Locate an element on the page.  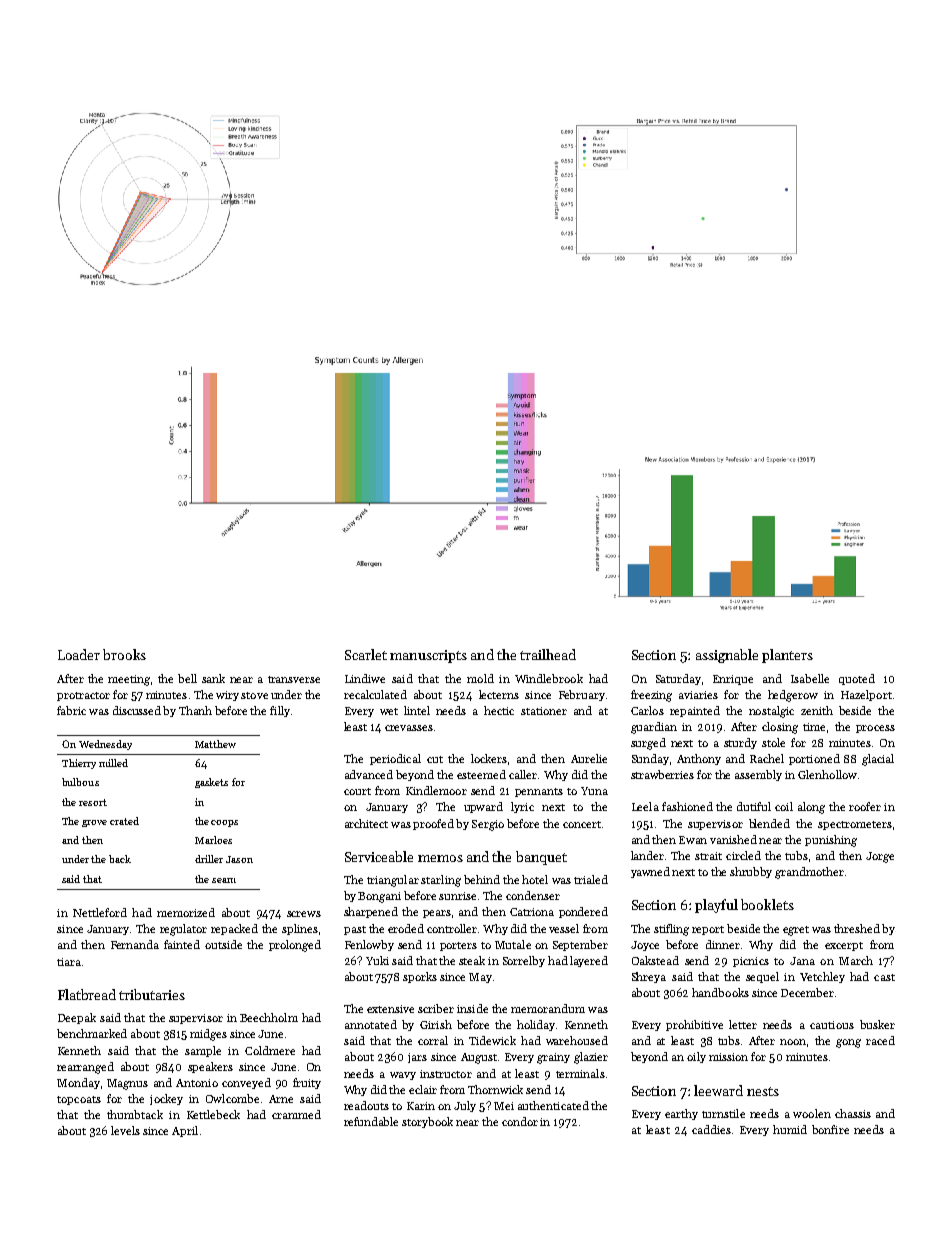
yawned is located at coordinates (650, 872).
